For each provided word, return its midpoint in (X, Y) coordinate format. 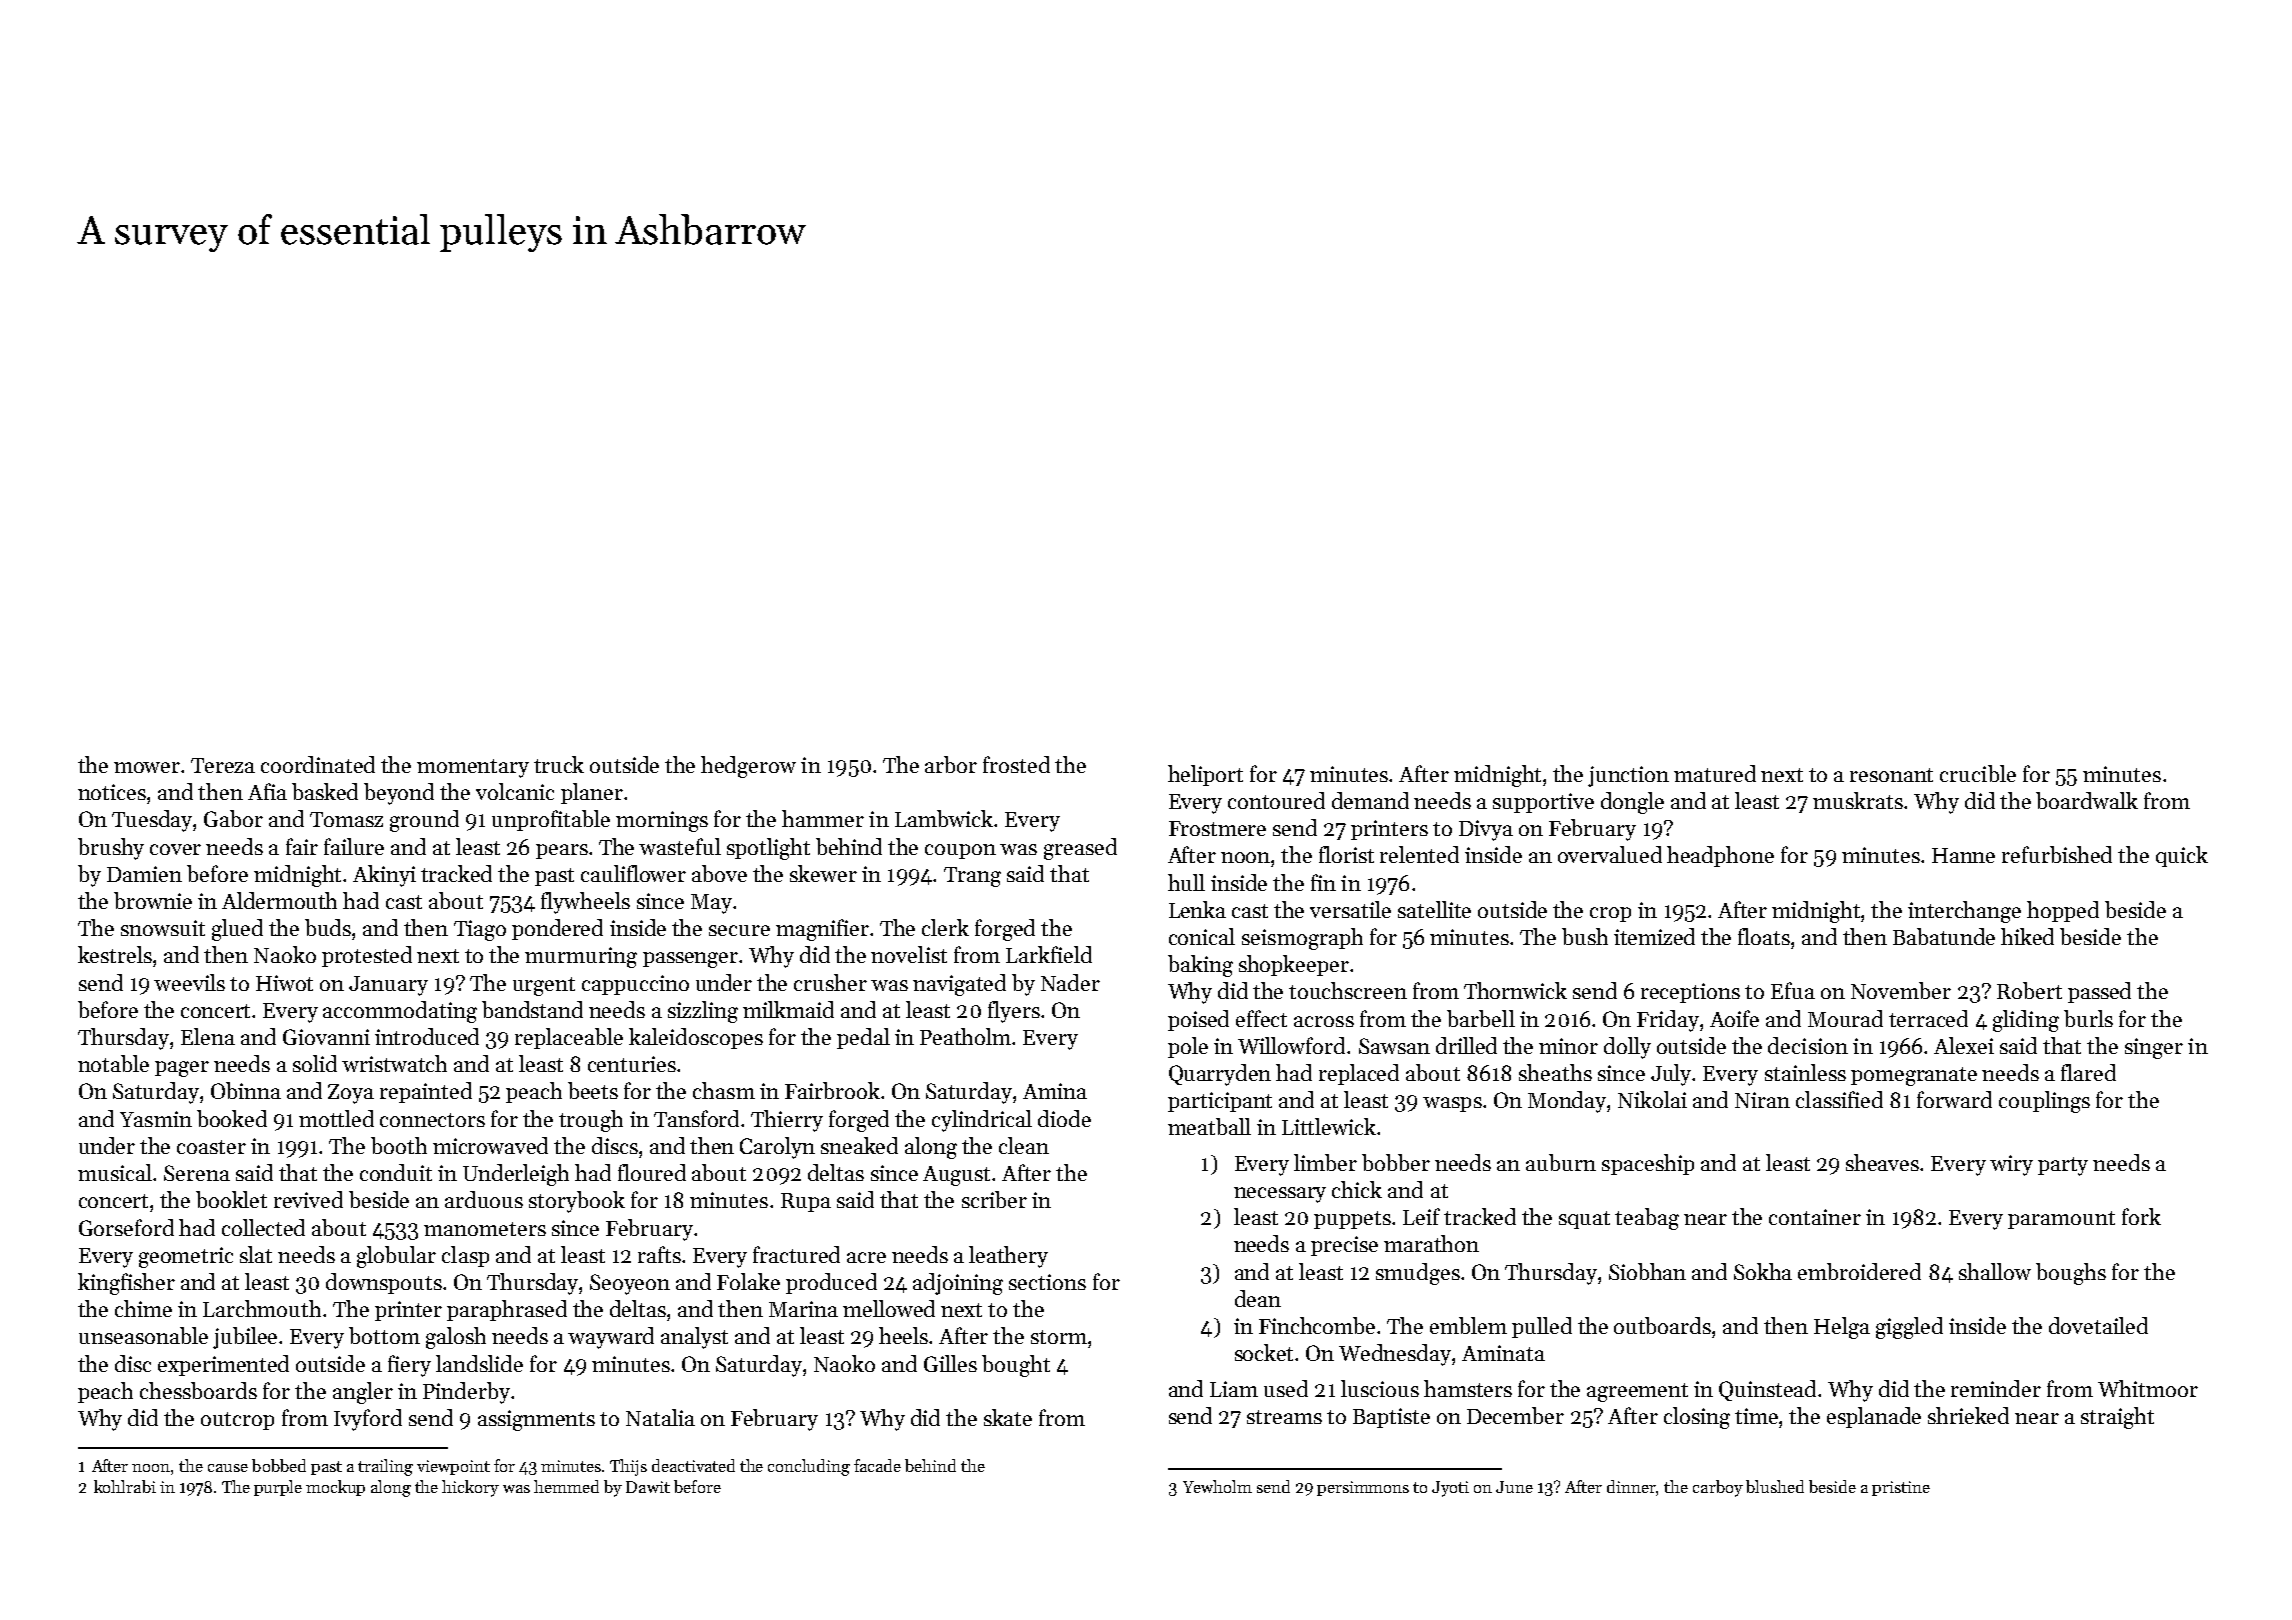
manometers (485, 1229)
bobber (1396, 1162)
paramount (2061, 1220)
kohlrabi (125, 1486)
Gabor (233, 818)
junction (1628, 776)
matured (1715, 773)
